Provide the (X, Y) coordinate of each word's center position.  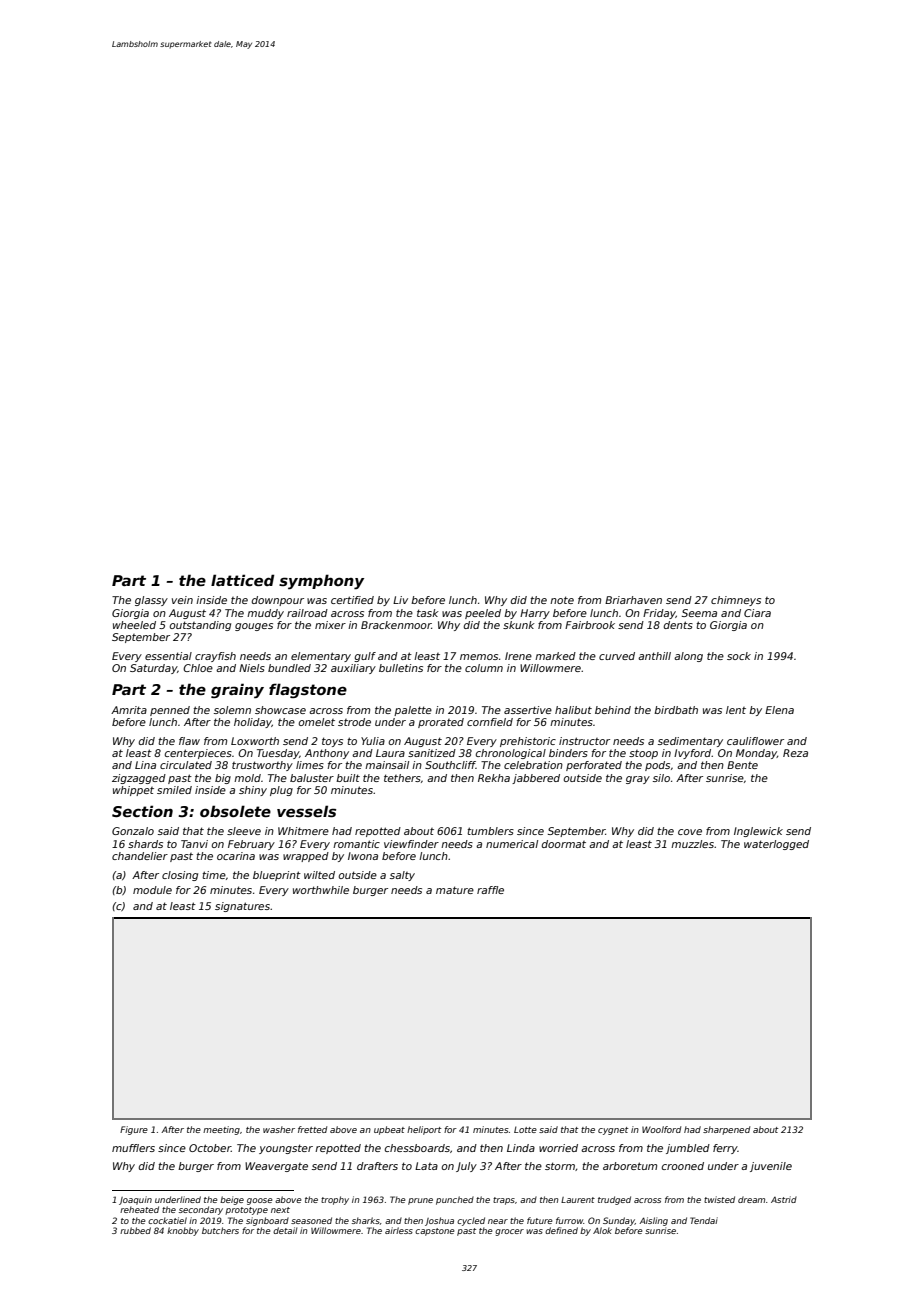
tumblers (490, 831)
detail (285, 1230)
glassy (151, 601)
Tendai (704, 1220)
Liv (400, 600)
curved (617, 656)
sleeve (244, 831)
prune (420, 1201)
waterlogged (776, 845)
